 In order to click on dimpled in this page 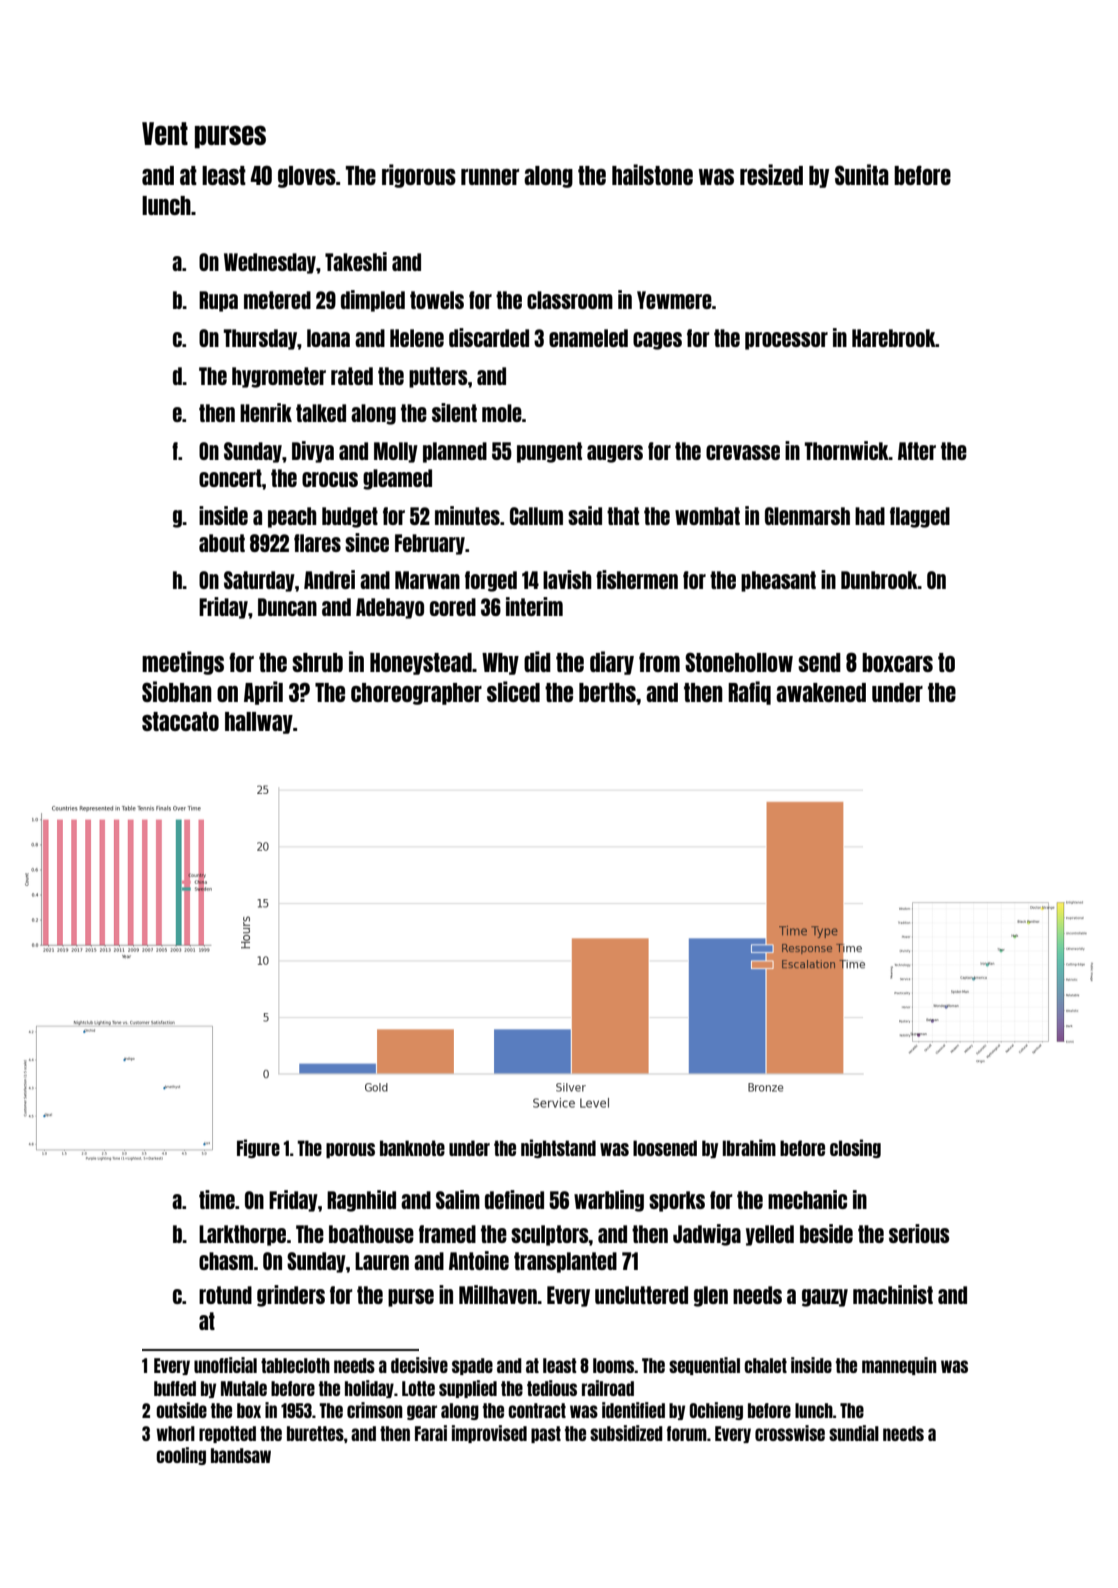, I will do `click(373, 301)`.
